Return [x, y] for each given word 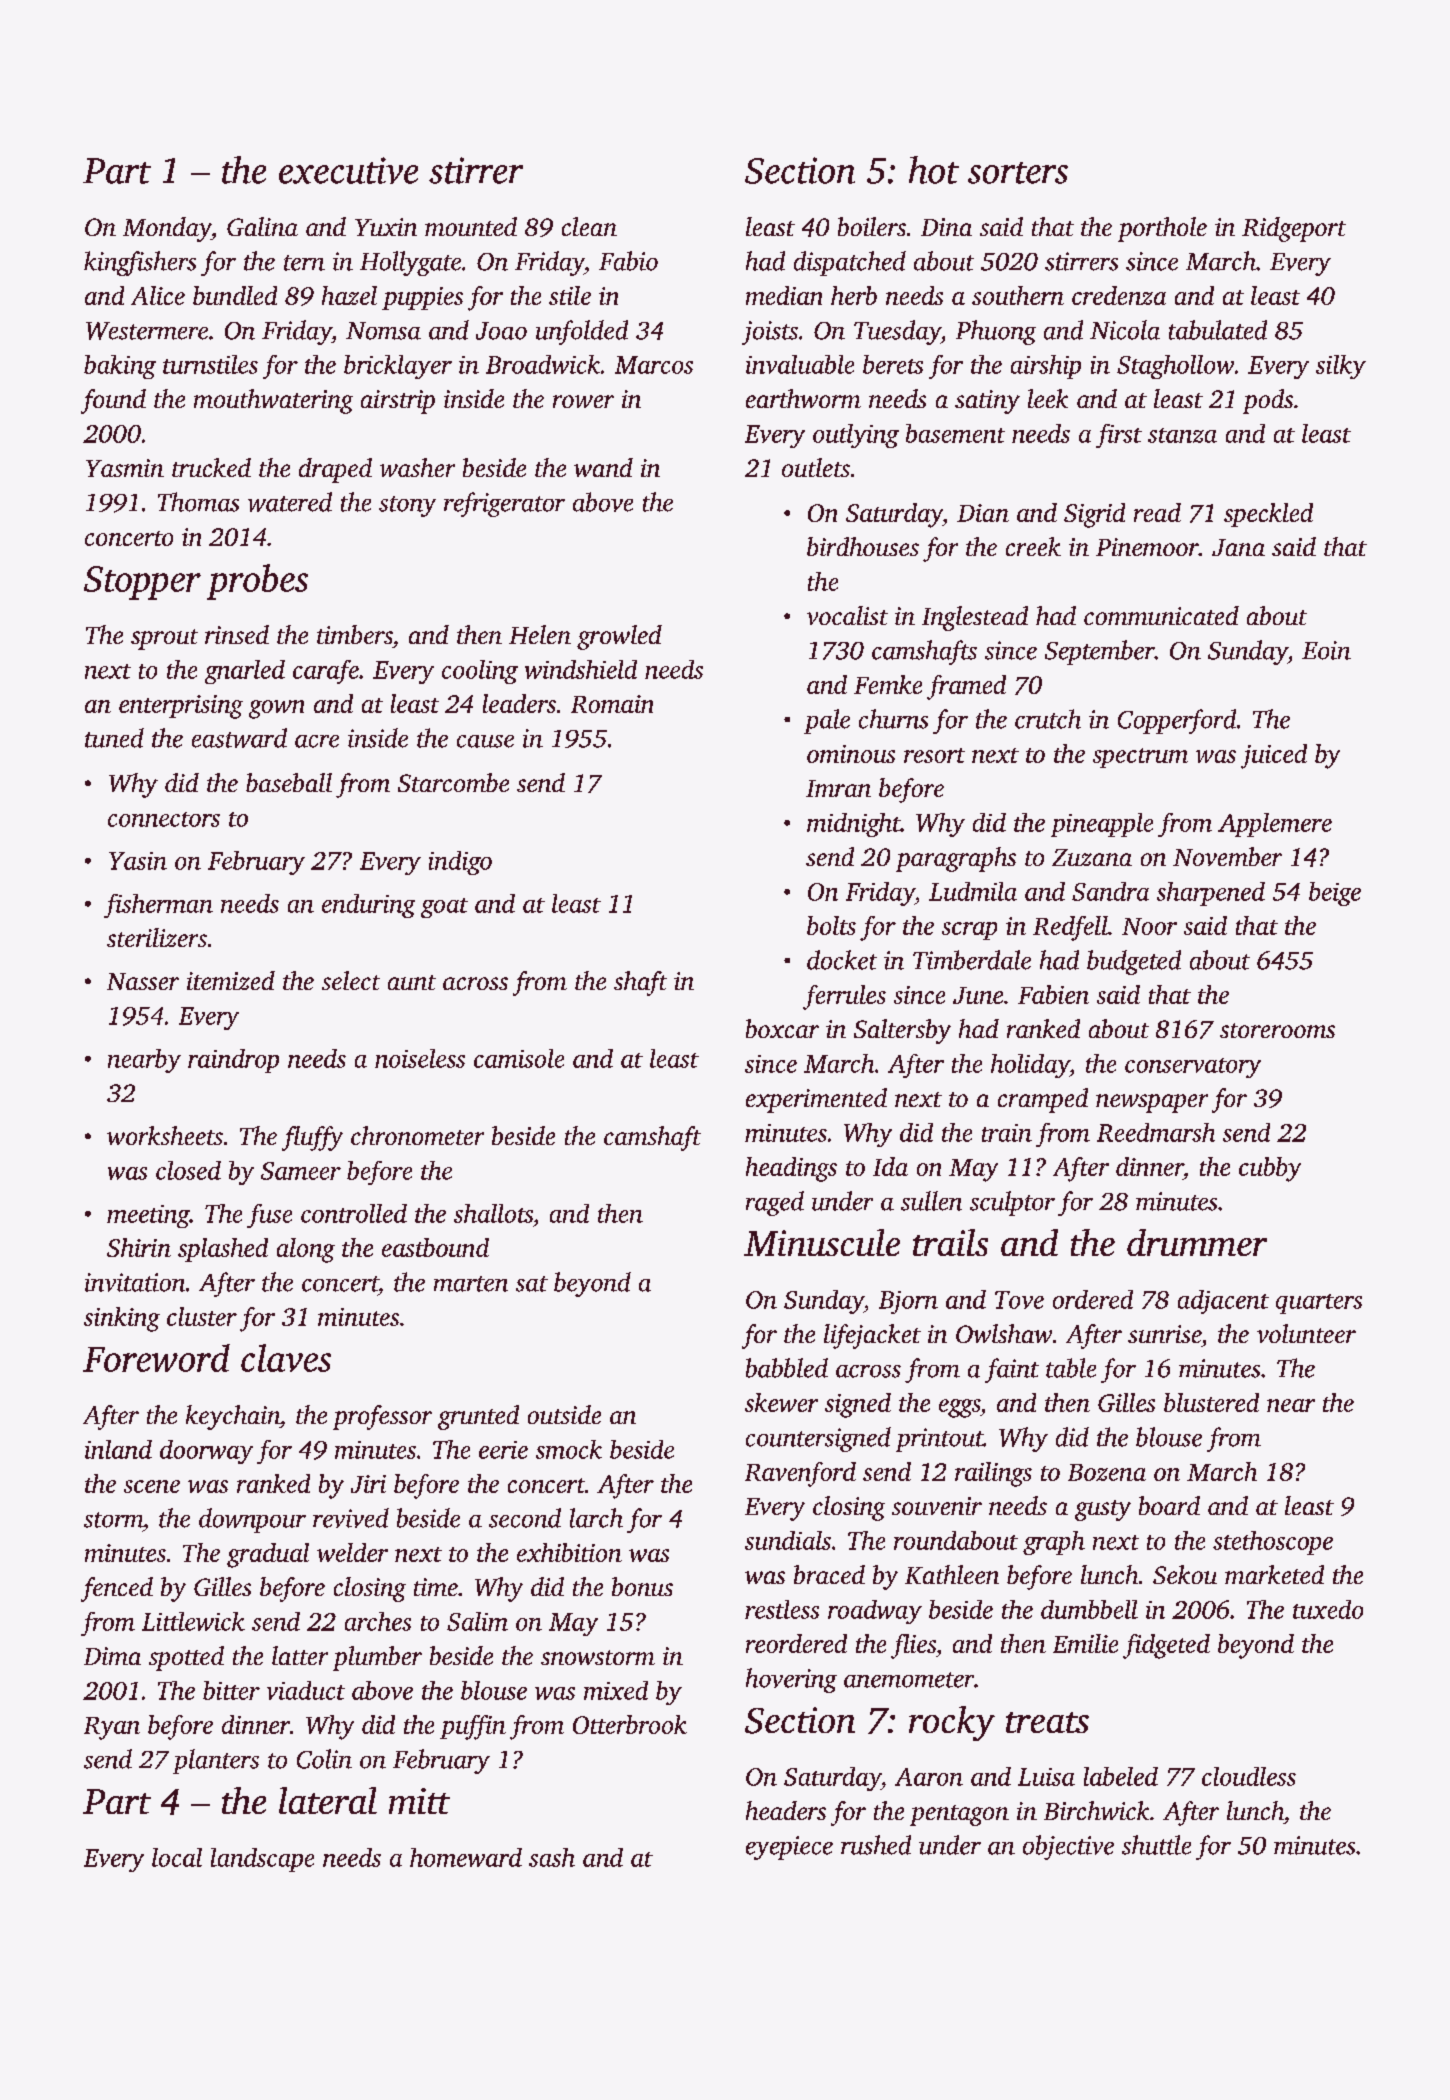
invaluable [800, 364]
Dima [112, 1656]
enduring [368, 906]
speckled [1268, 515]
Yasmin [125, 468]
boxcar [782, 1028]
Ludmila [973, 891]
